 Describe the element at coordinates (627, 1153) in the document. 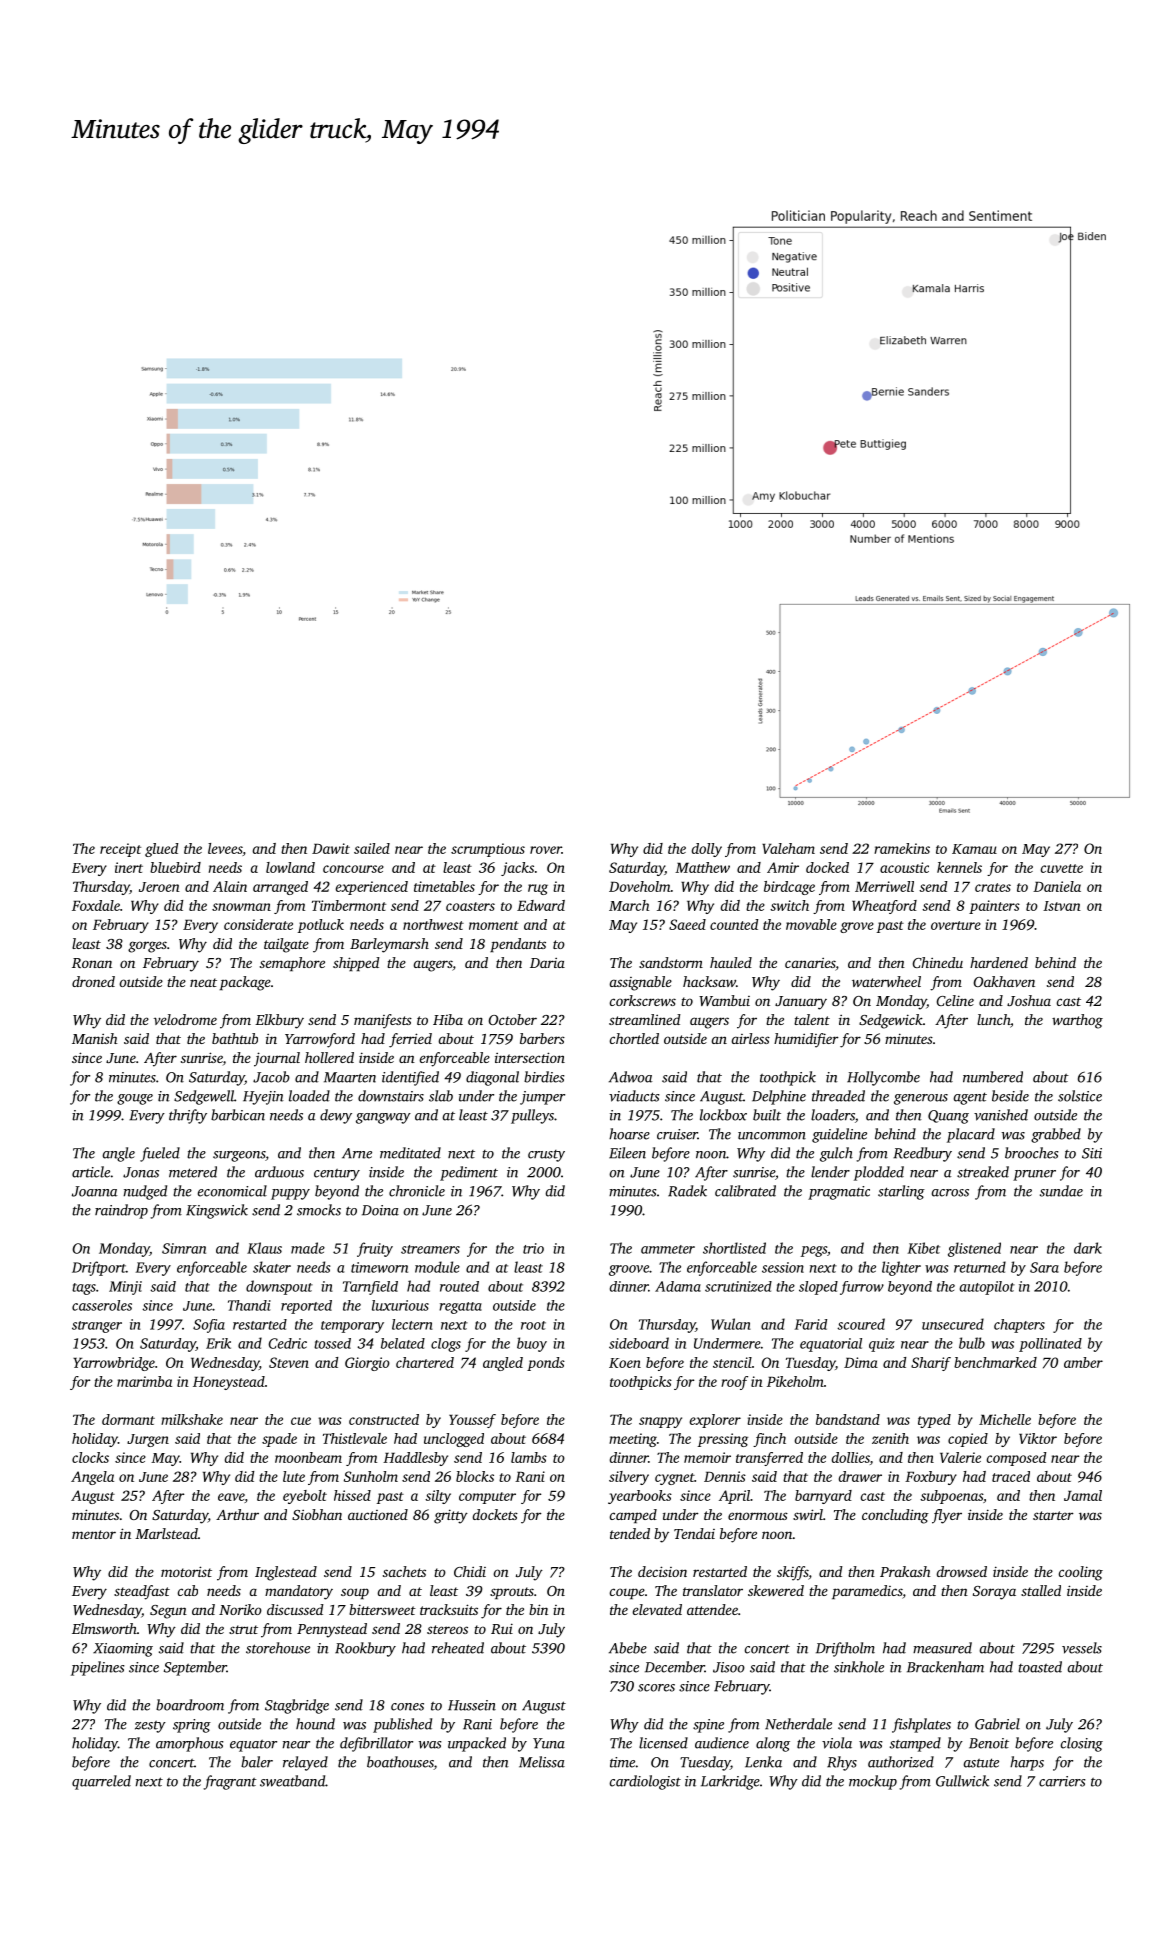

I see `Eileen` at that location.
